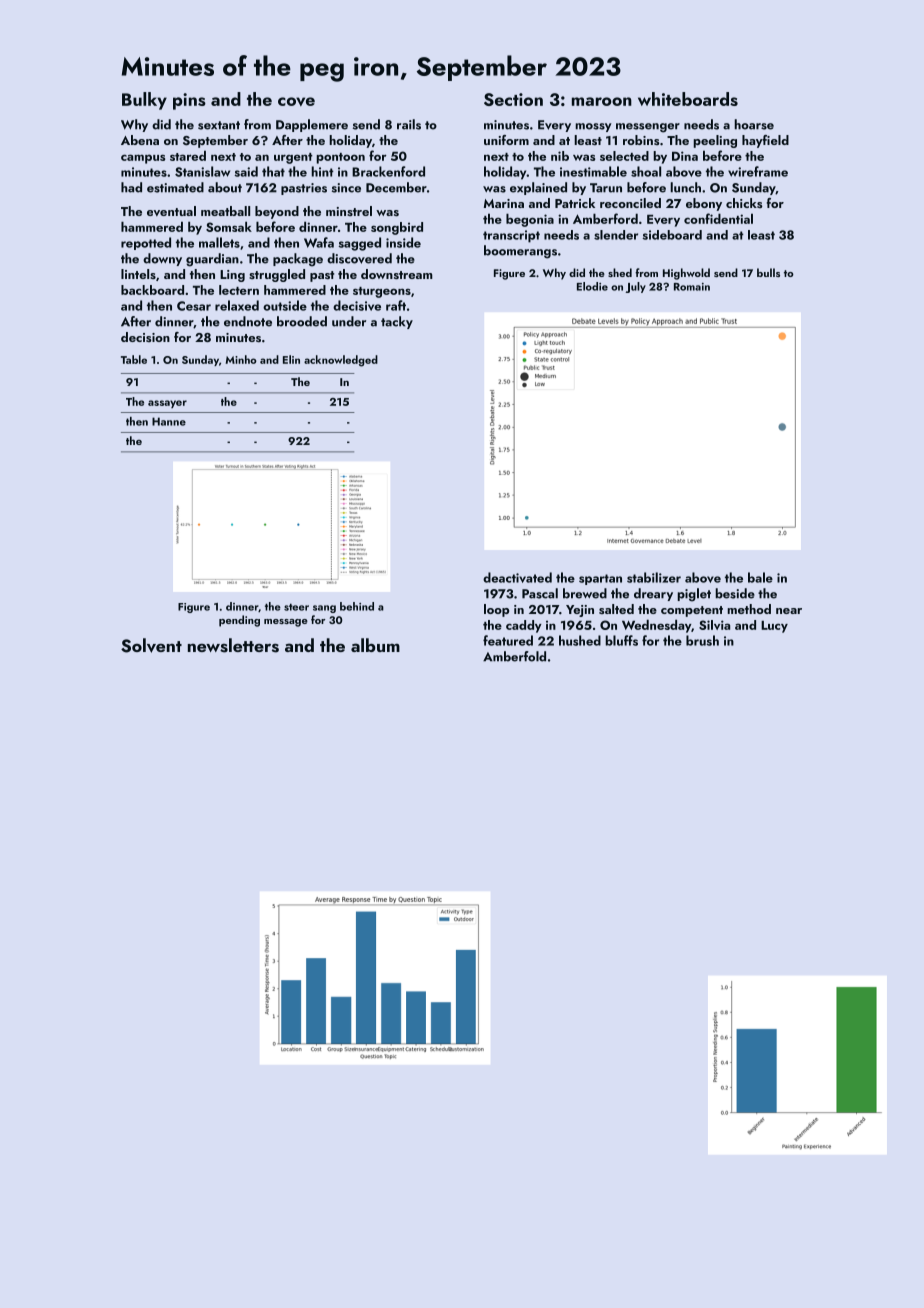  I want to click on Dina, so click(685, 156).
